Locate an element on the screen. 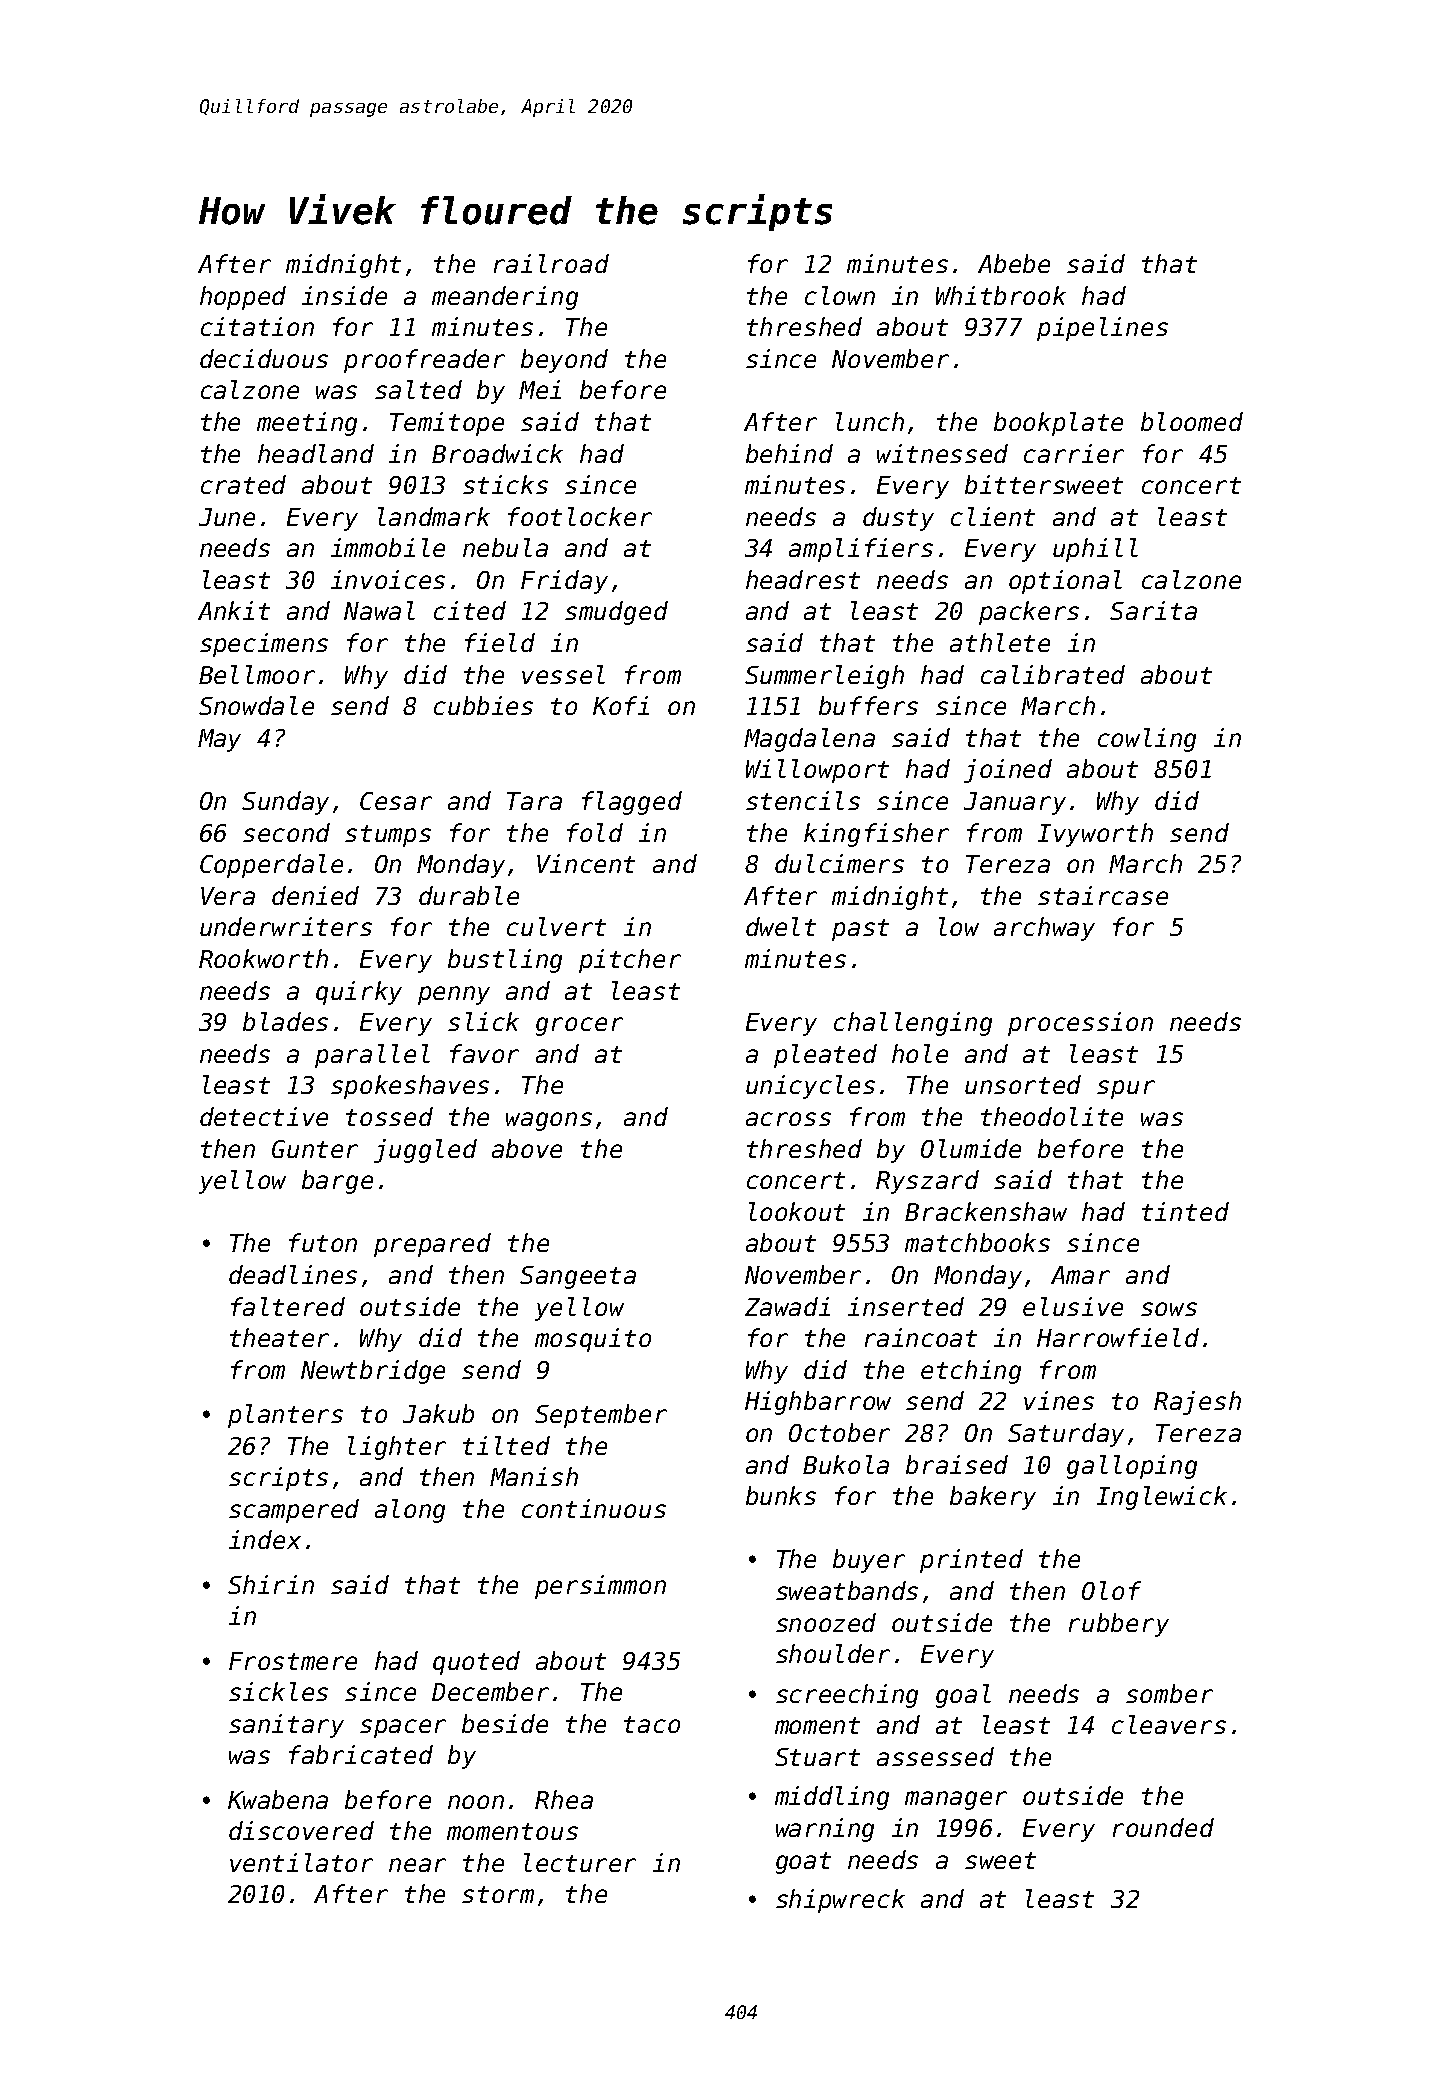 This screenshot has height=2100, width=1450. Abebe is located at coordinates (1014, 263).
